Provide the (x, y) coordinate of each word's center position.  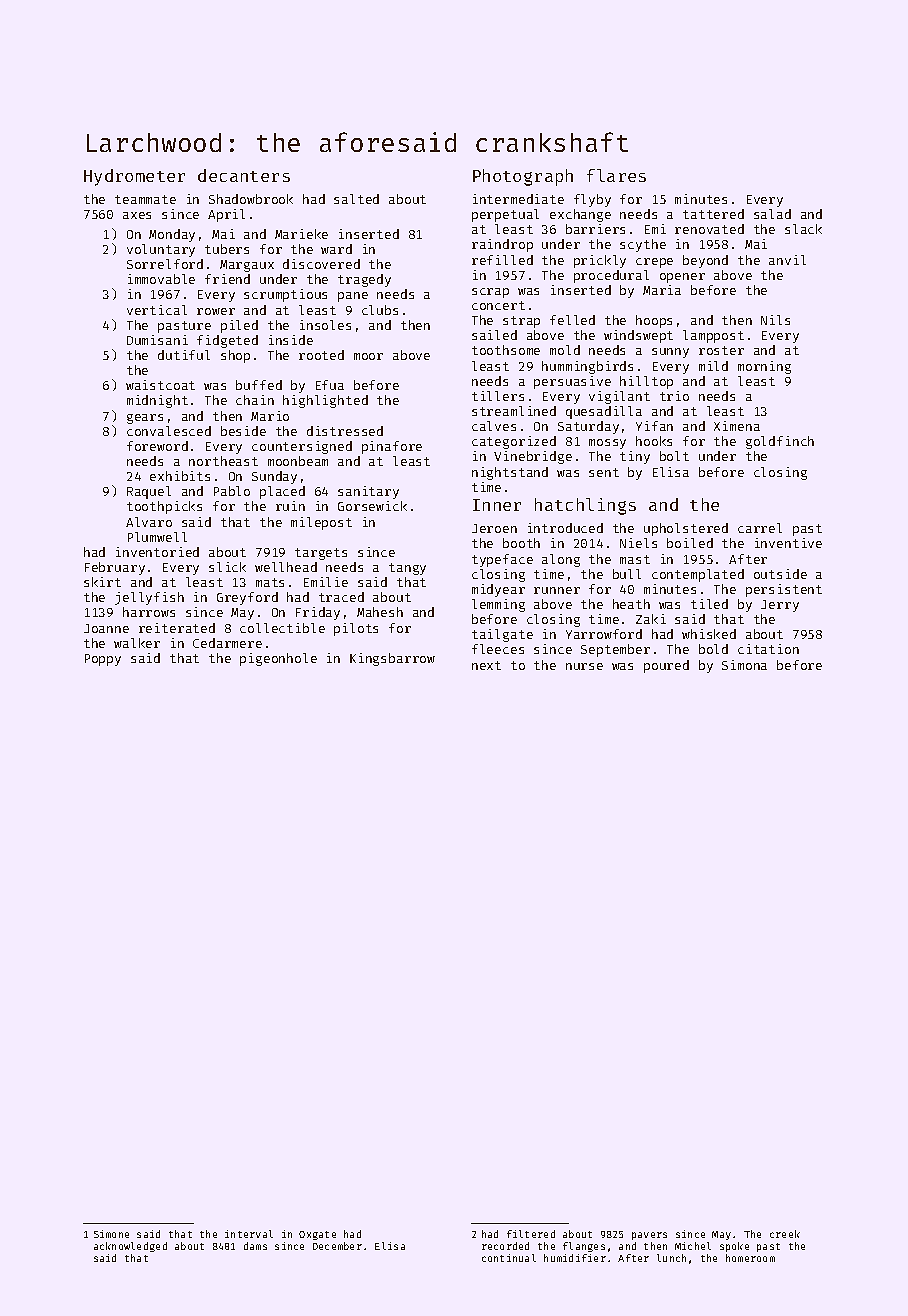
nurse (584, 666)
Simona (744, 665)
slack (803, 229)
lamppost (713, 336)
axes (137, 215)
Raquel (149, 492)
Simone (111, 1234)
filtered (531, 1234)
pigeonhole (278, 659)
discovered (321, 264)
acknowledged (130, 1247)
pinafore (392, 447)
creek (785, 1234)
